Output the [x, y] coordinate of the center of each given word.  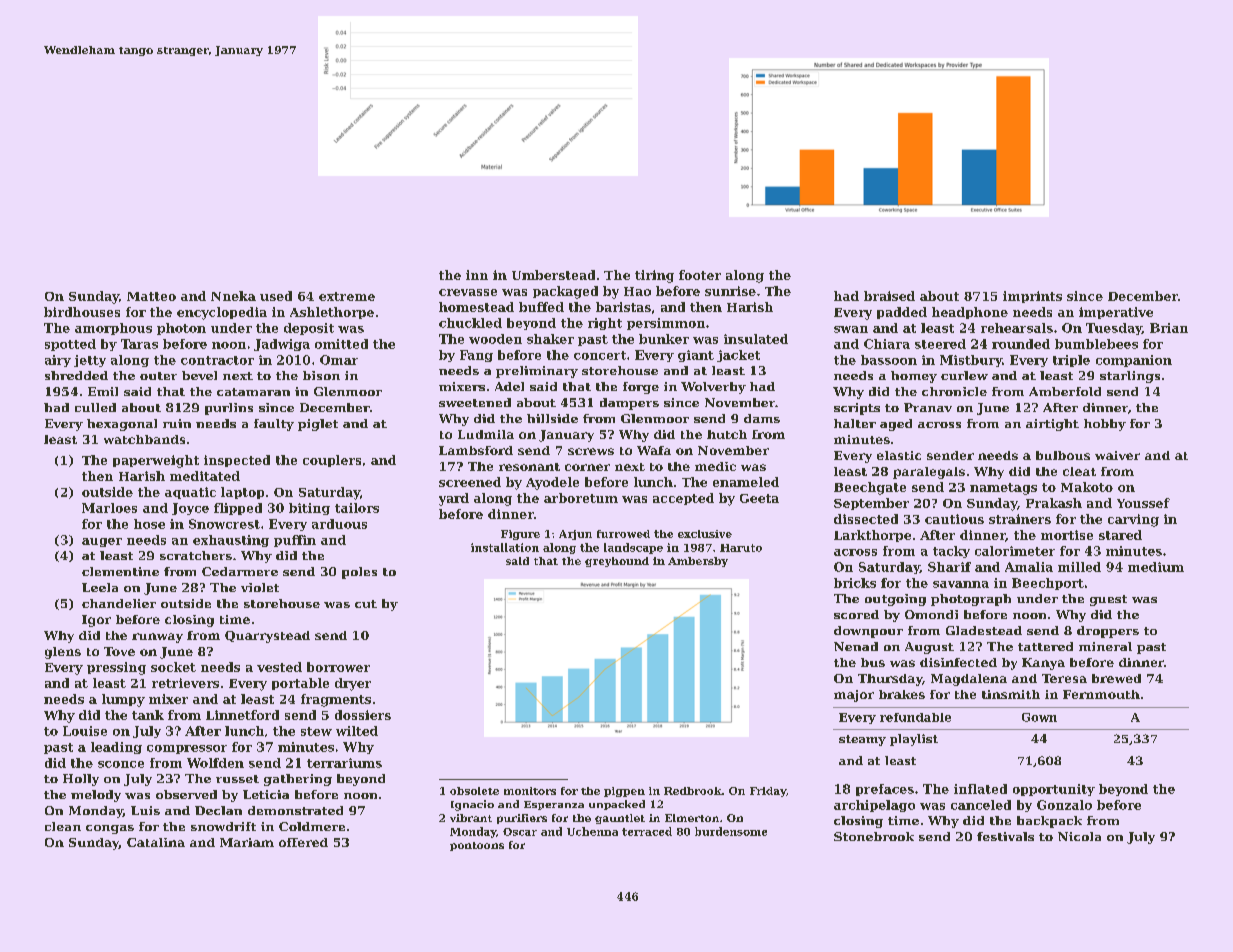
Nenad [856, 646]
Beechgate [870, 488]
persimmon [666, 324]
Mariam [247, 842]
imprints [1032, 297]
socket [173, 667]
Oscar [520, 832]
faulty [274, 425]
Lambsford [476, 450]
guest [1108, 600]
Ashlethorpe [332, 313]
